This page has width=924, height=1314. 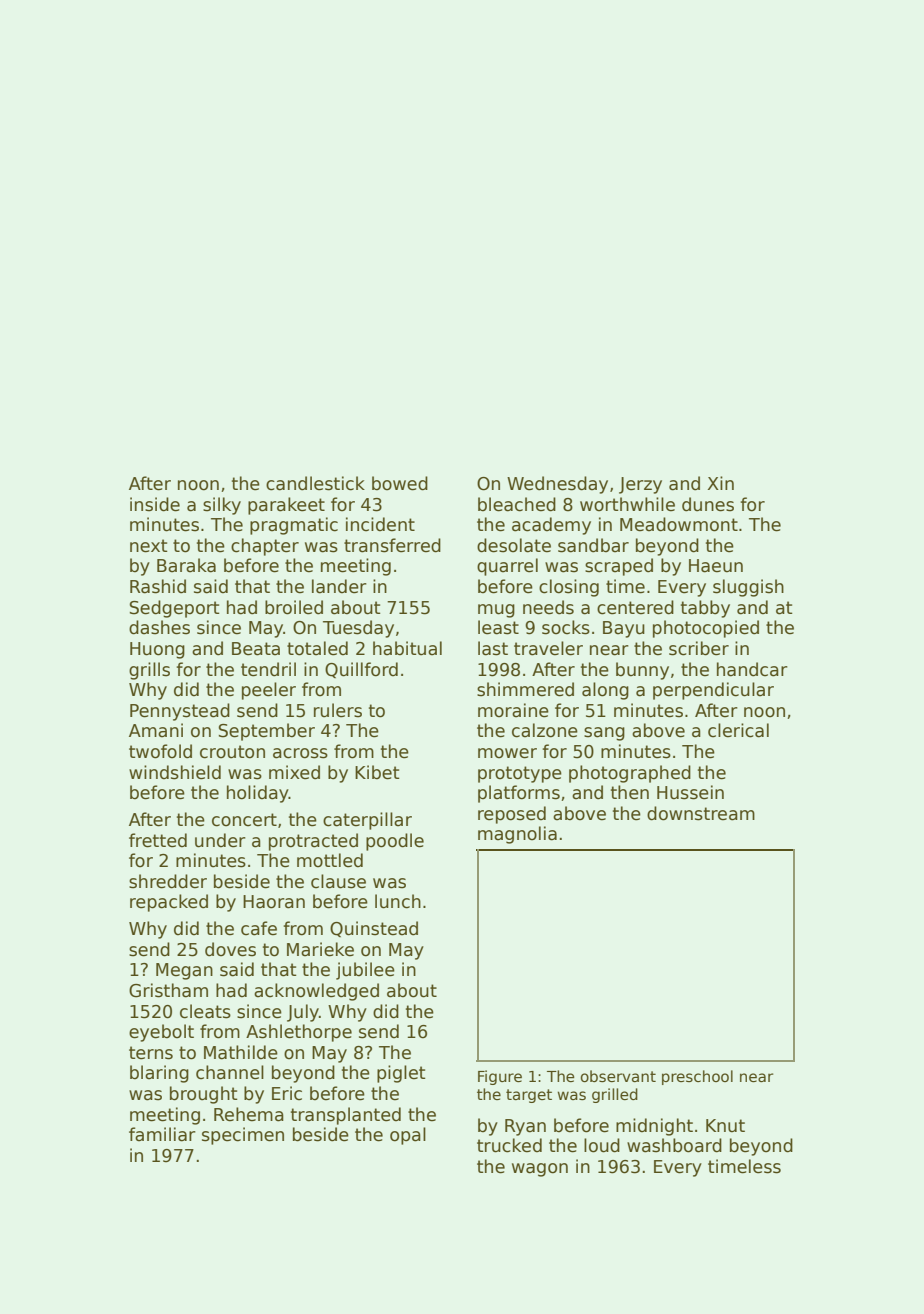 What do you see at coordinates (286, 506) in the page?
I see `parakeet` at bounding box center [286, 506].
